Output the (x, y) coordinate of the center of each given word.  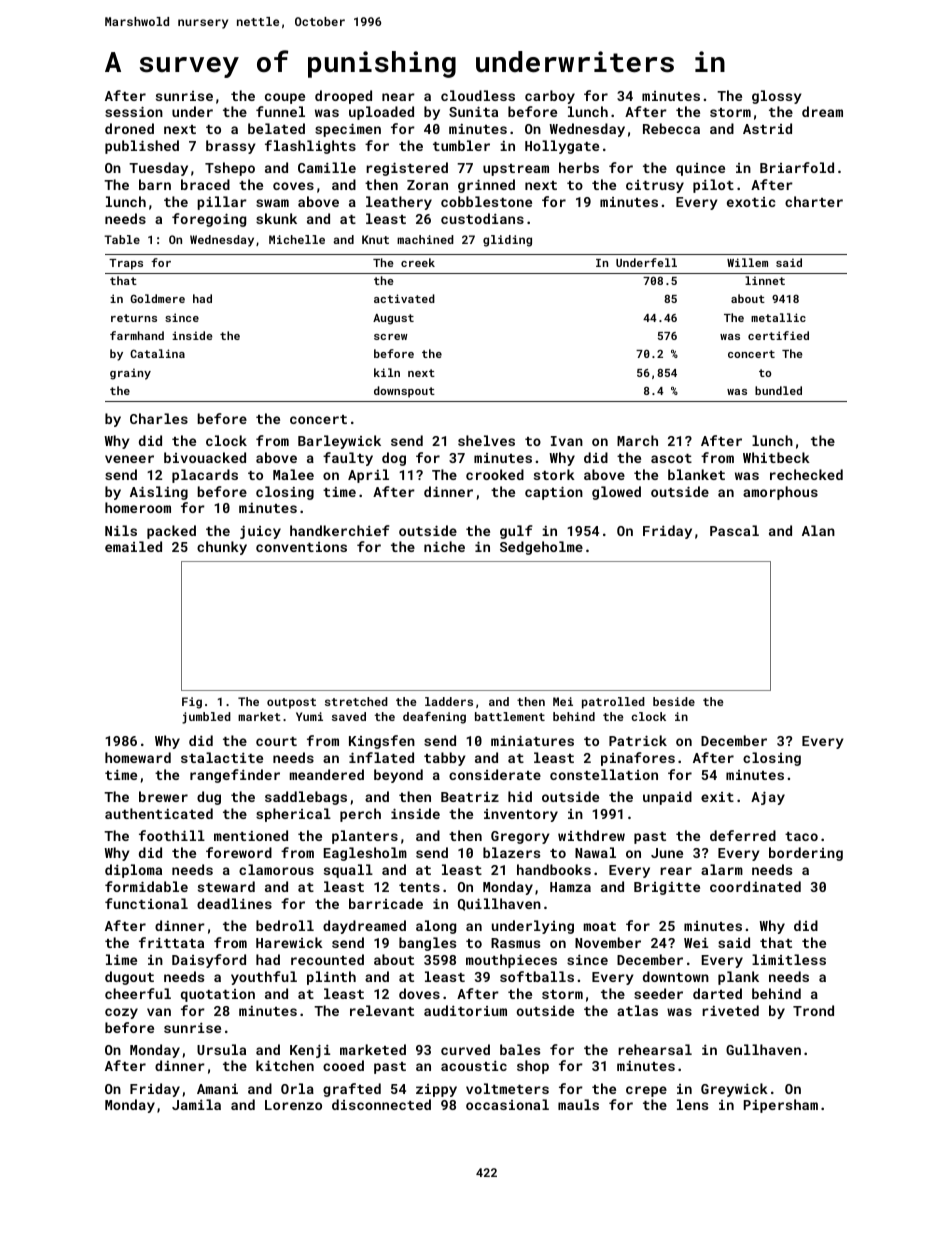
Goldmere (157, 298)
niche (444, 546)
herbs (579, 167)
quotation (218, 995)
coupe (285, 98)
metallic (778, 317)
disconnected (381, 1104)
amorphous (780, 493)
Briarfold (797, 167)
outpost (291, 703)
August (393, 319)
